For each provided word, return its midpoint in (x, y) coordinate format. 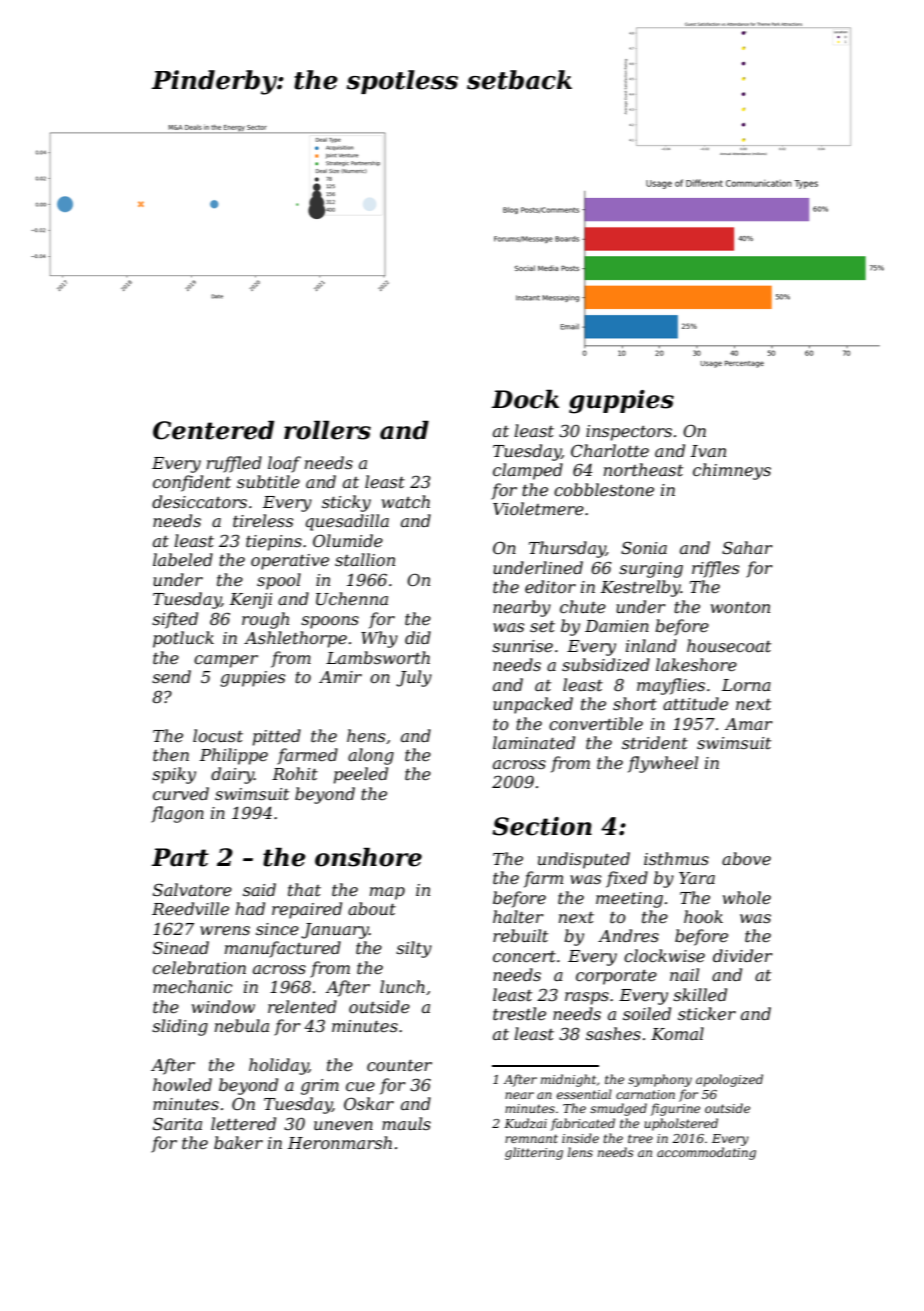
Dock (525, 399)
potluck (183, 639)
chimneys (732, 471)
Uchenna (352, 598)
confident (192, 483)
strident (655, 742)
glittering (534, 1153)
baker (238, 1142)
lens (580, 1152)
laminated (534, 742)
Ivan (708, 451)
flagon (177, 814)
